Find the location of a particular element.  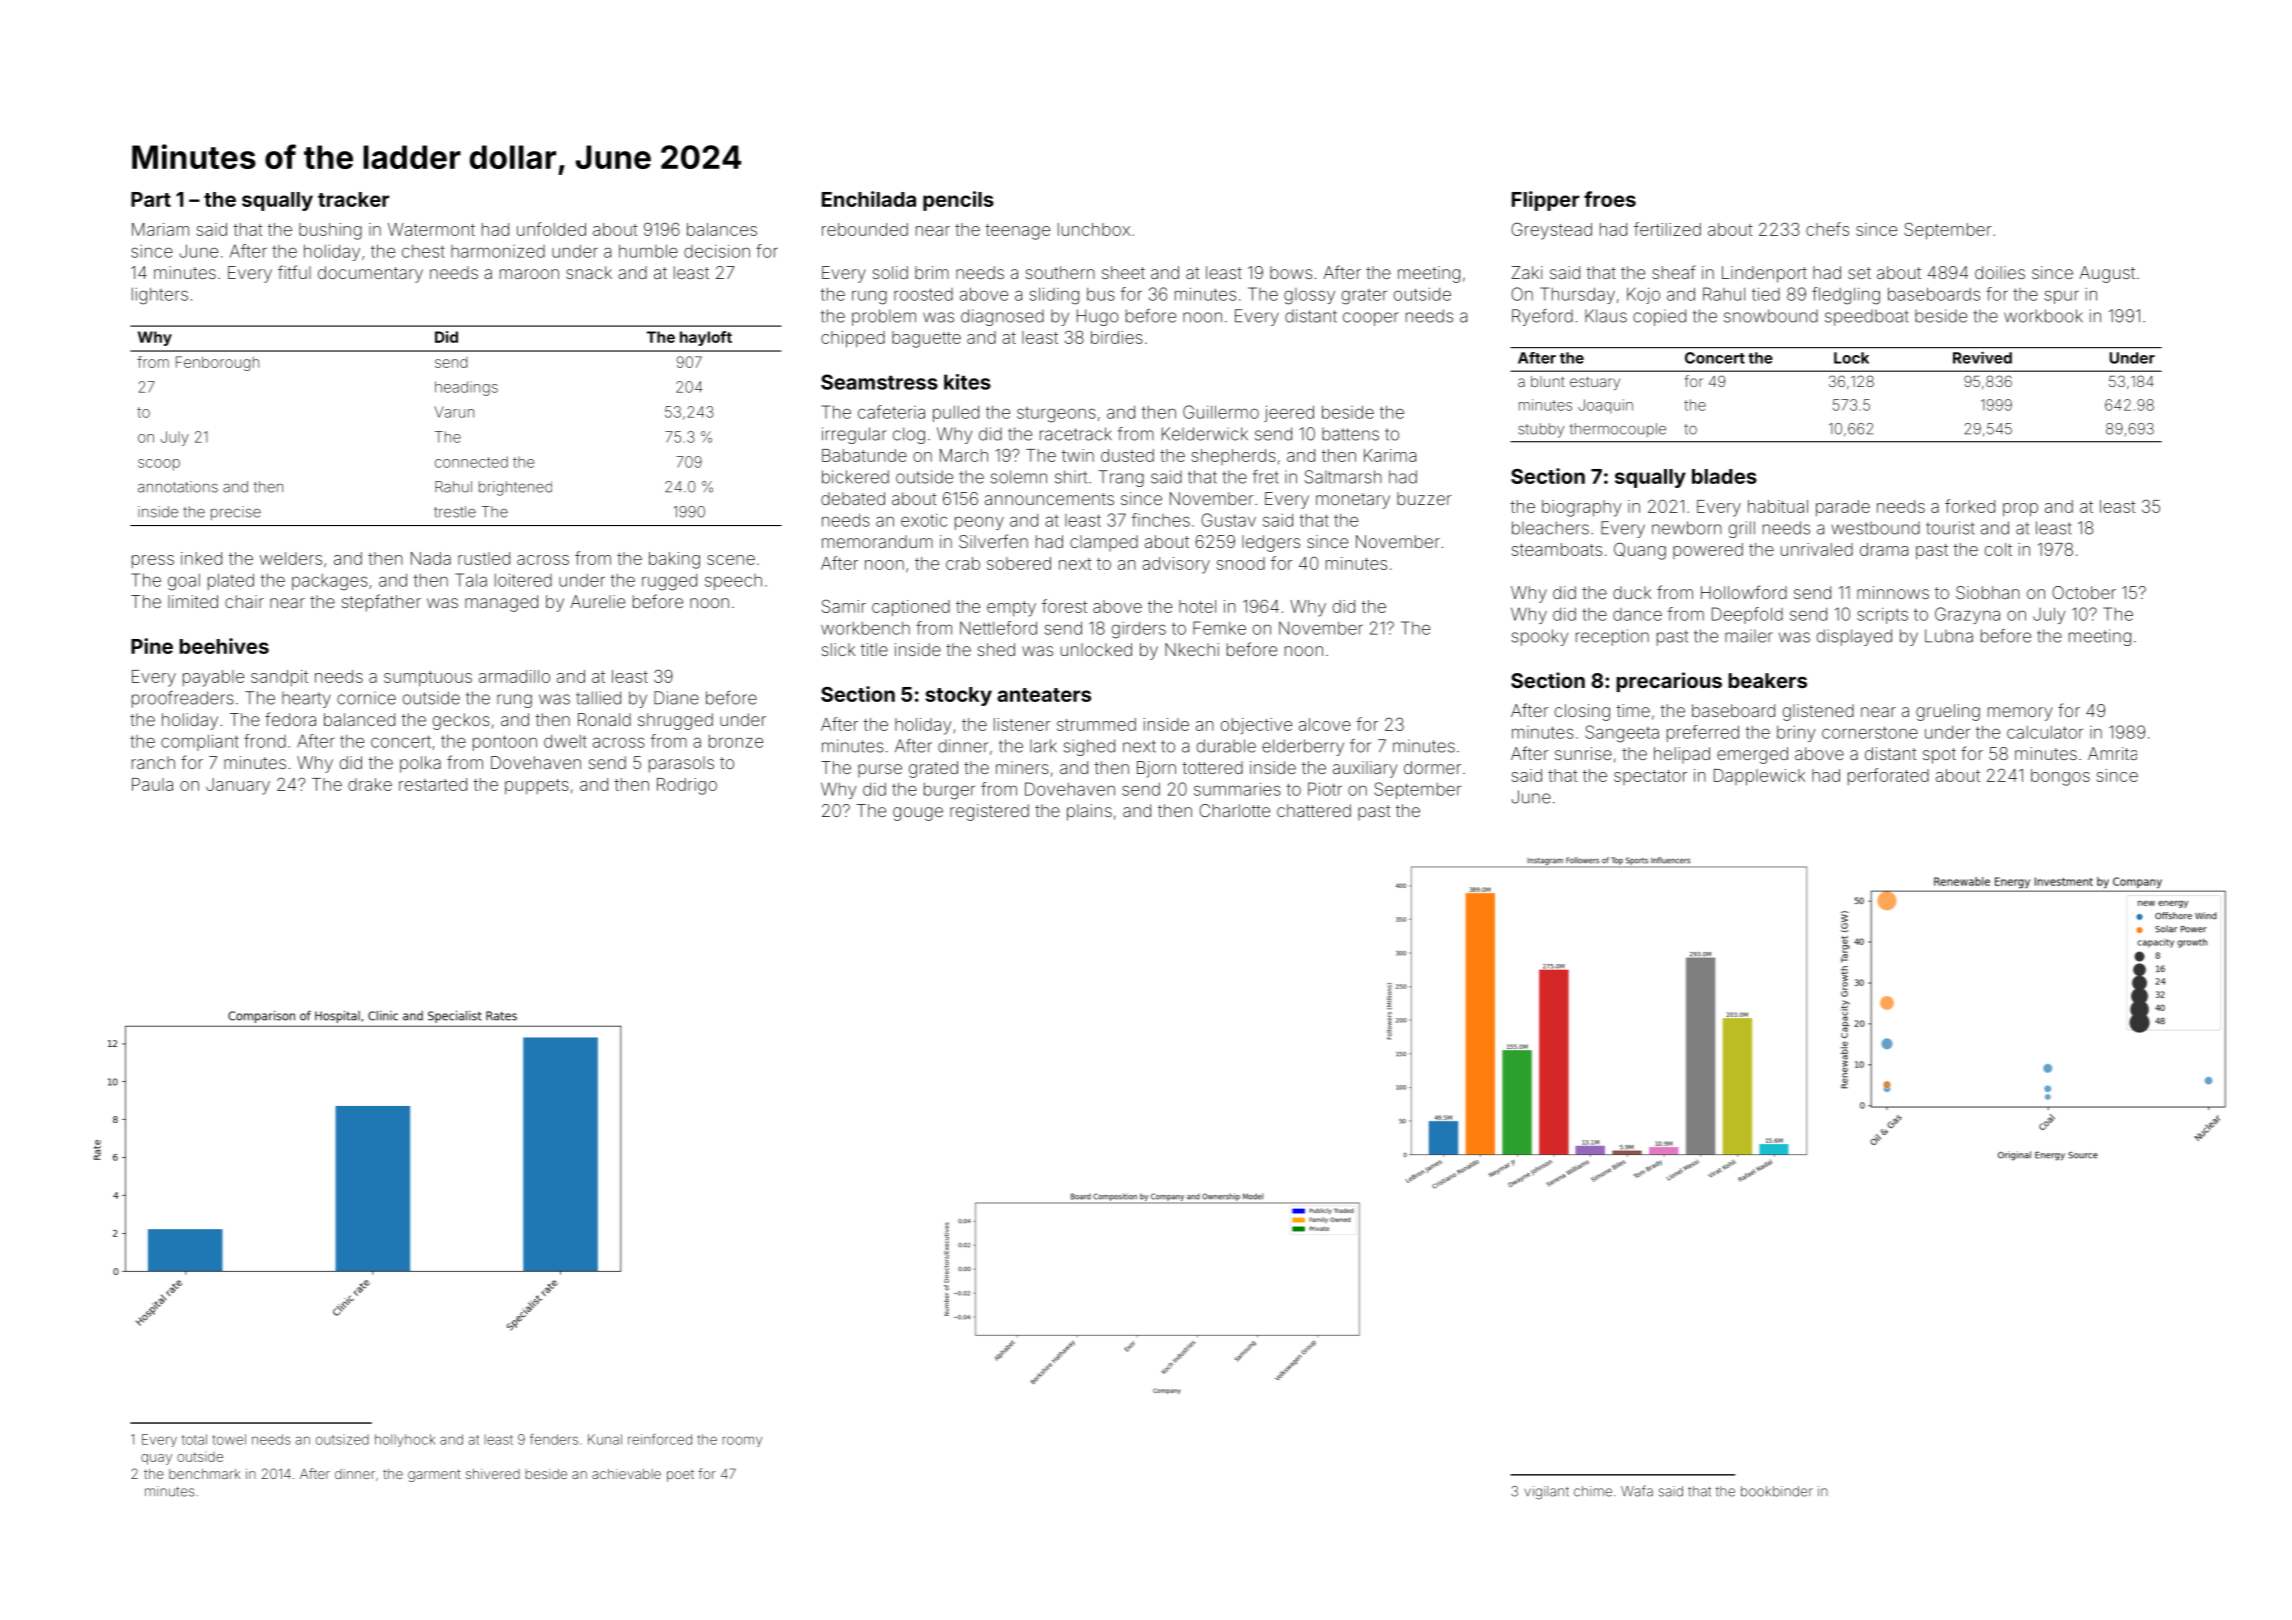

precarious is located at coordinates (1669, 682).
